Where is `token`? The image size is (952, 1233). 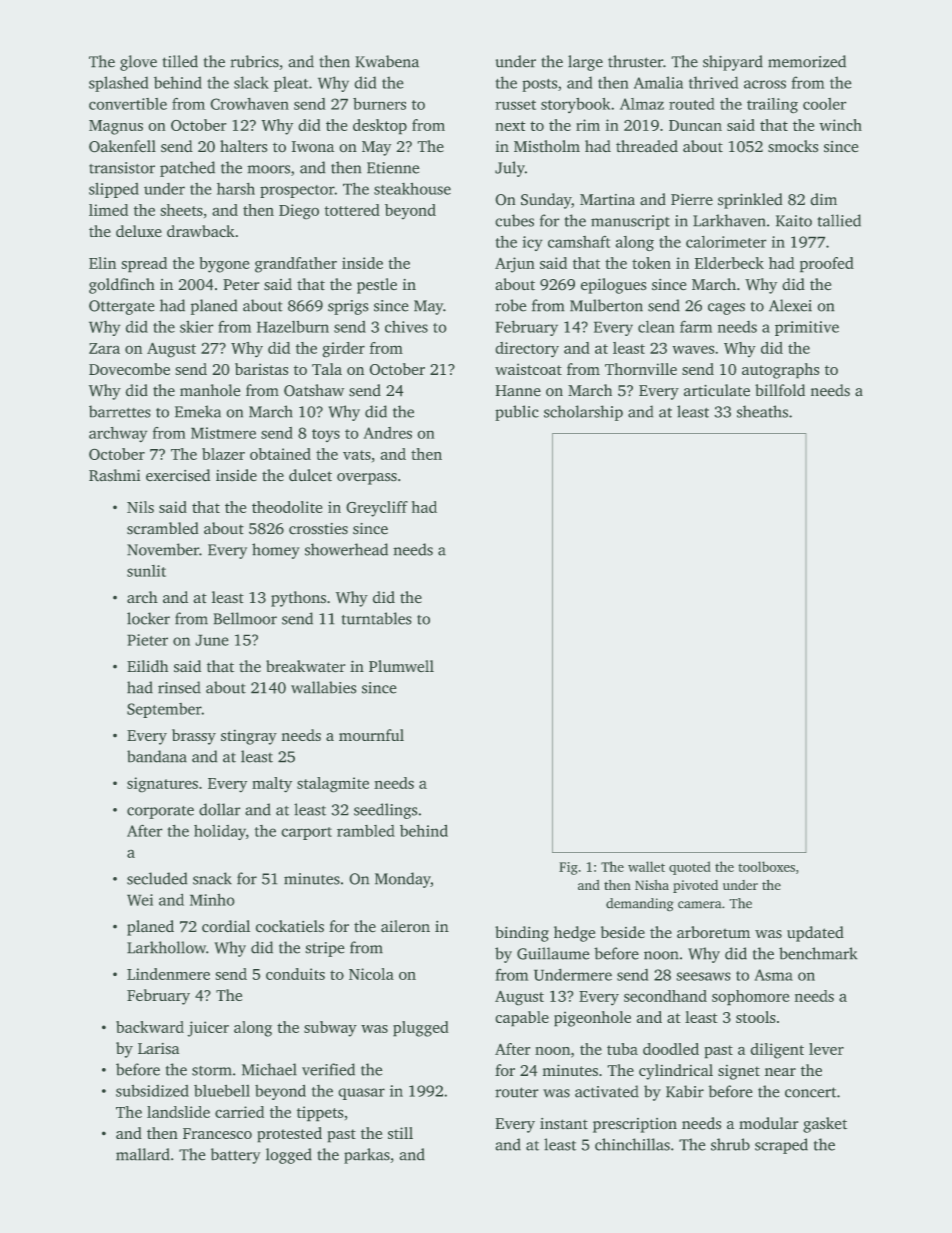
token is located at coordinates (651, 263).
